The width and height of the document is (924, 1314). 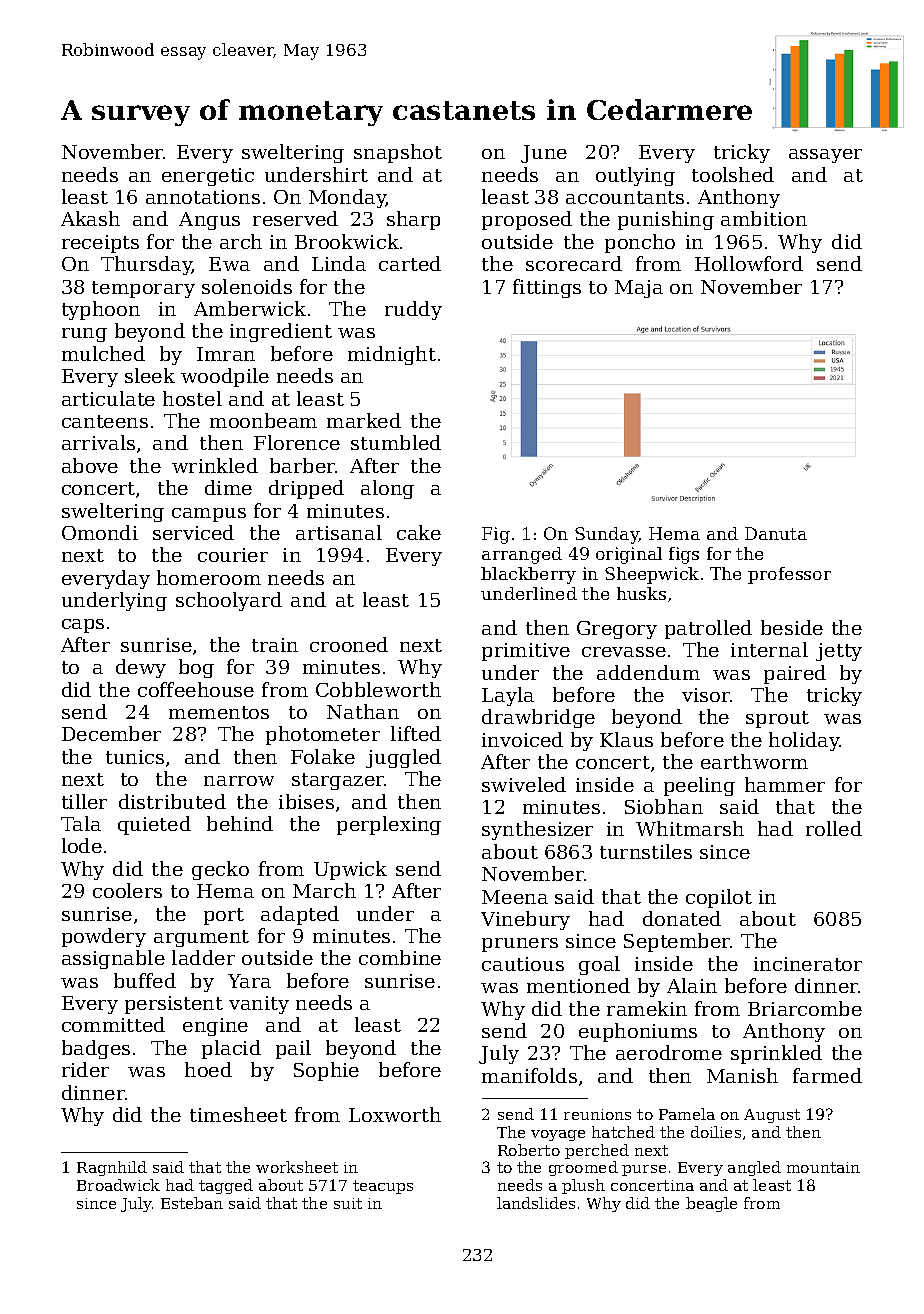 What do you see at coordinates (208, 177) in the document?
I see `energetic` at bounding box center [208, 177].
